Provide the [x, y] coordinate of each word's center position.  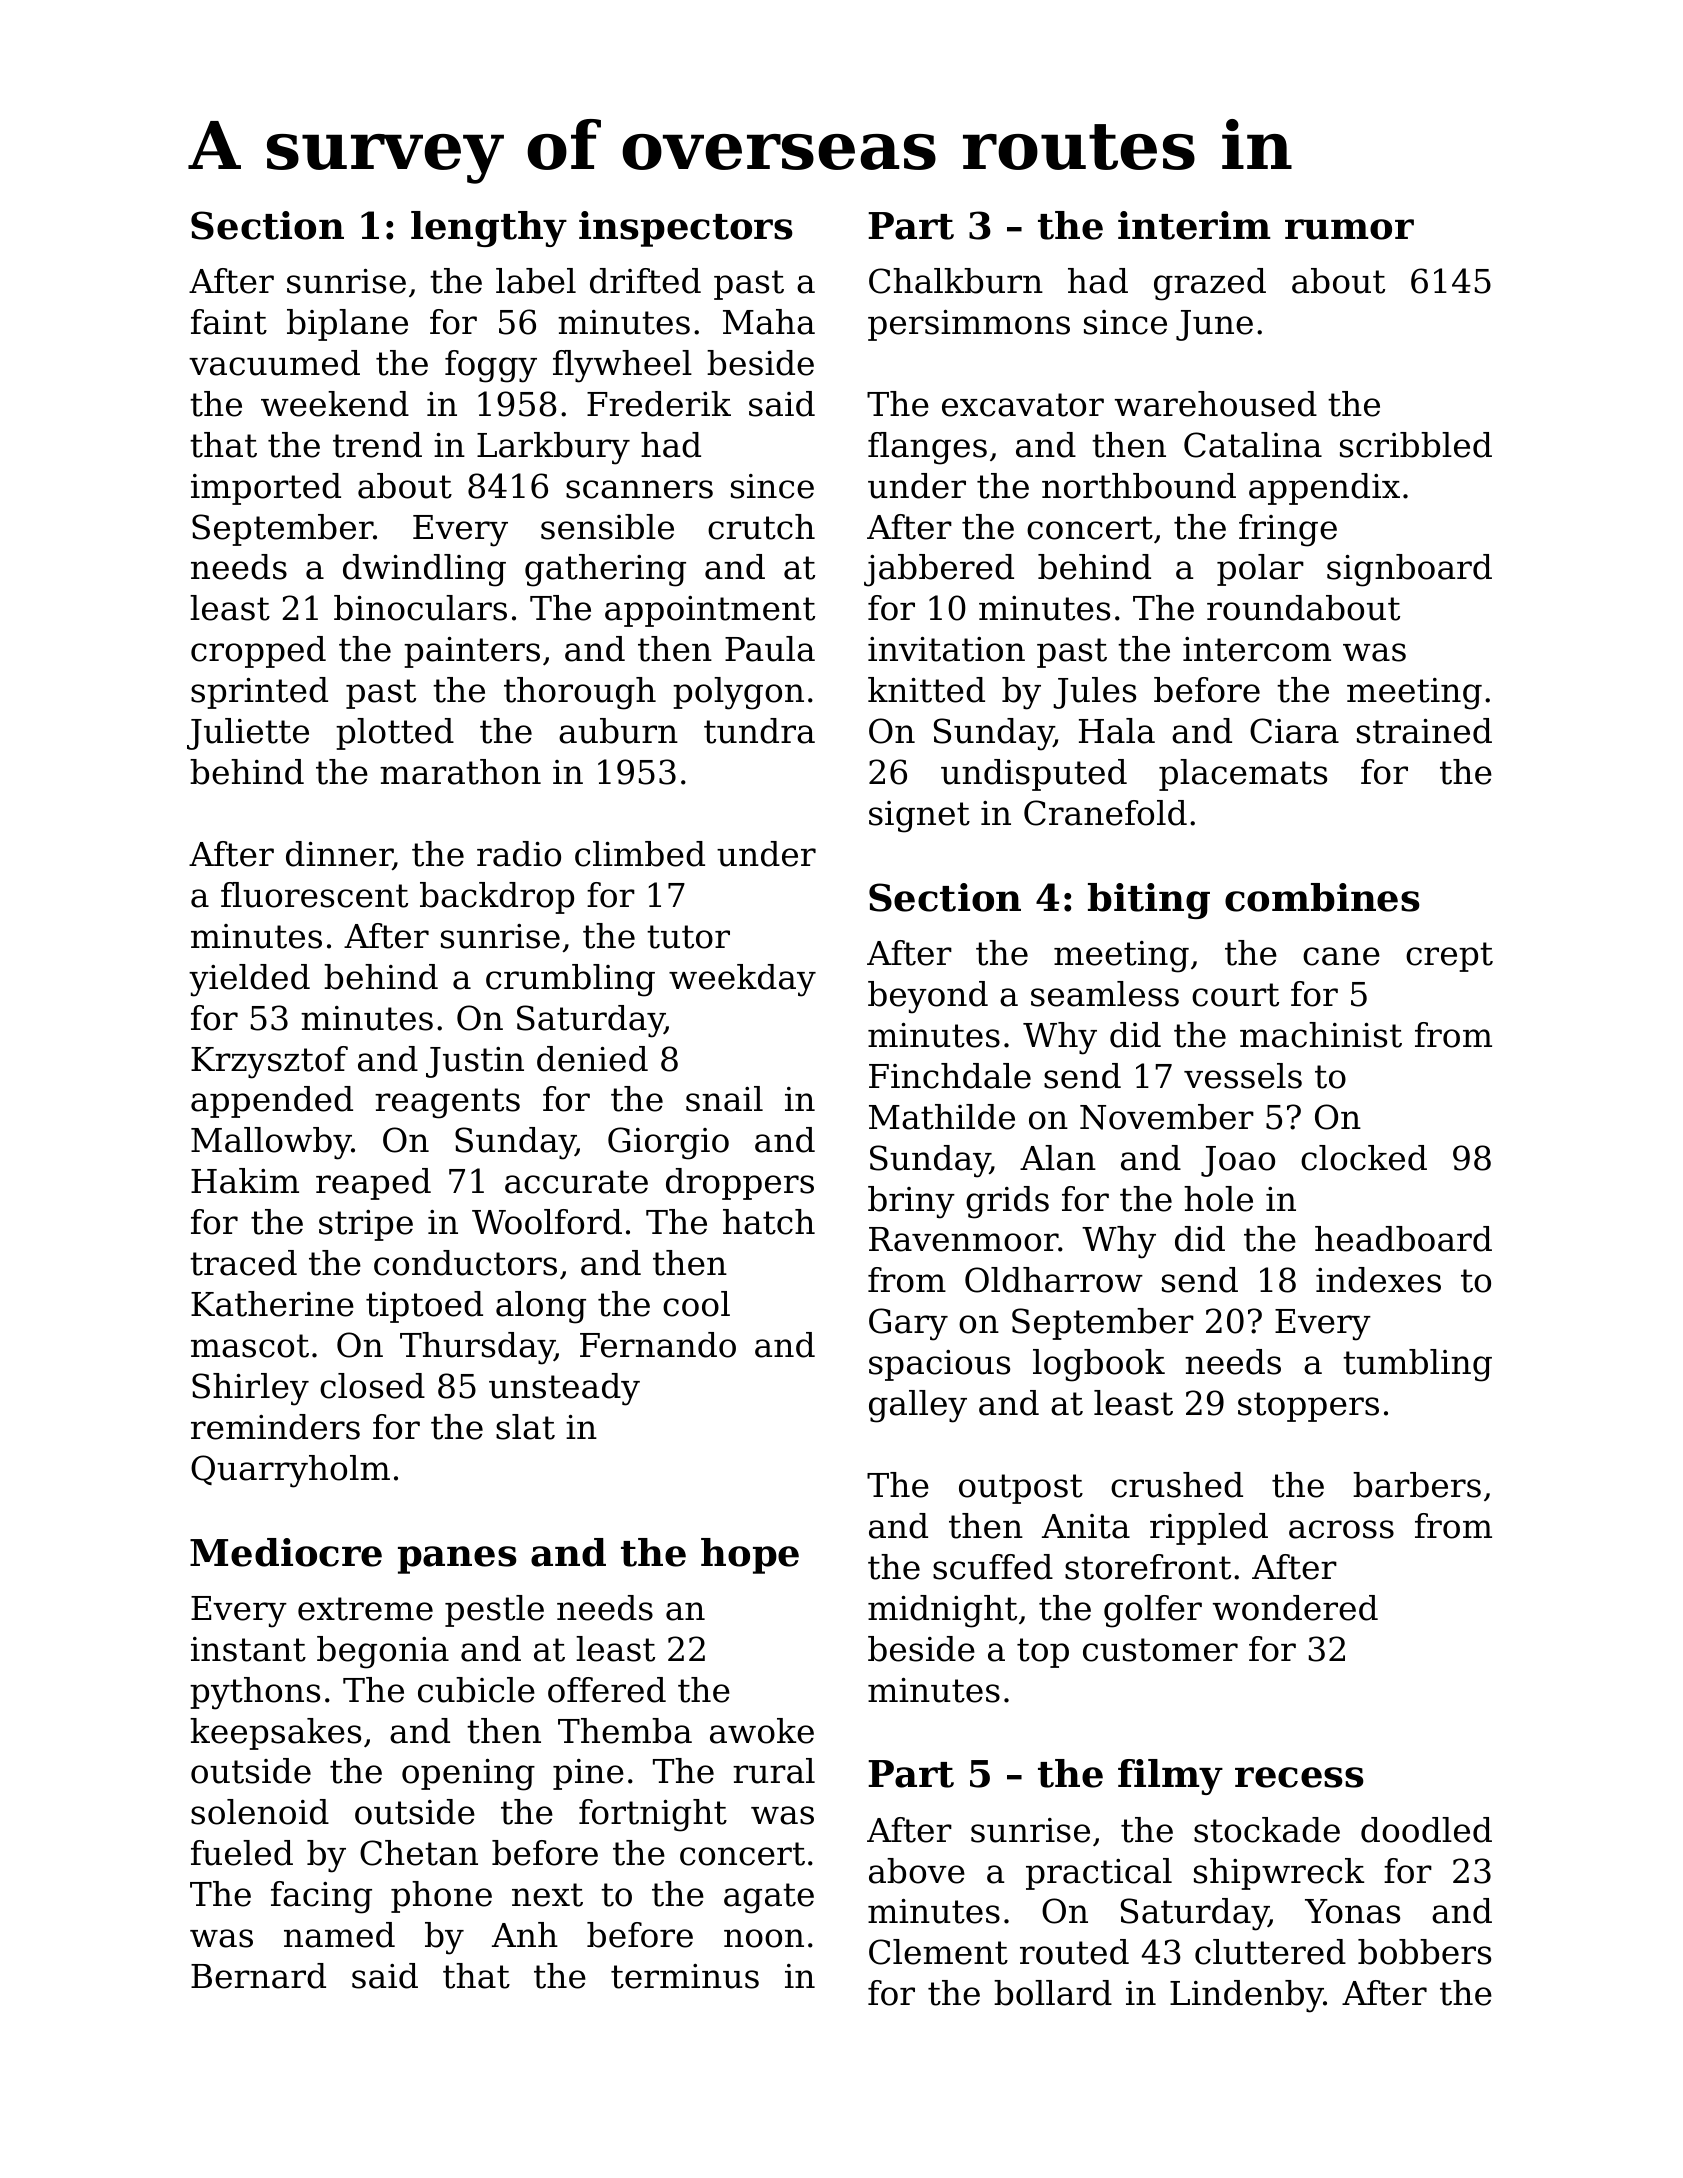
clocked [1364, 1158]
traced [243, 1263]
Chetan [419, 1853]
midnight [942, 1611]
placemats [1243, 775]
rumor [1349, 229]
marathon [460, 772]
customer [1160, 1650]
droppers [740, 1184]
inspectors [686, 229]
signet [919, 817]
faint [229, 322]
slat [525, 1427]
